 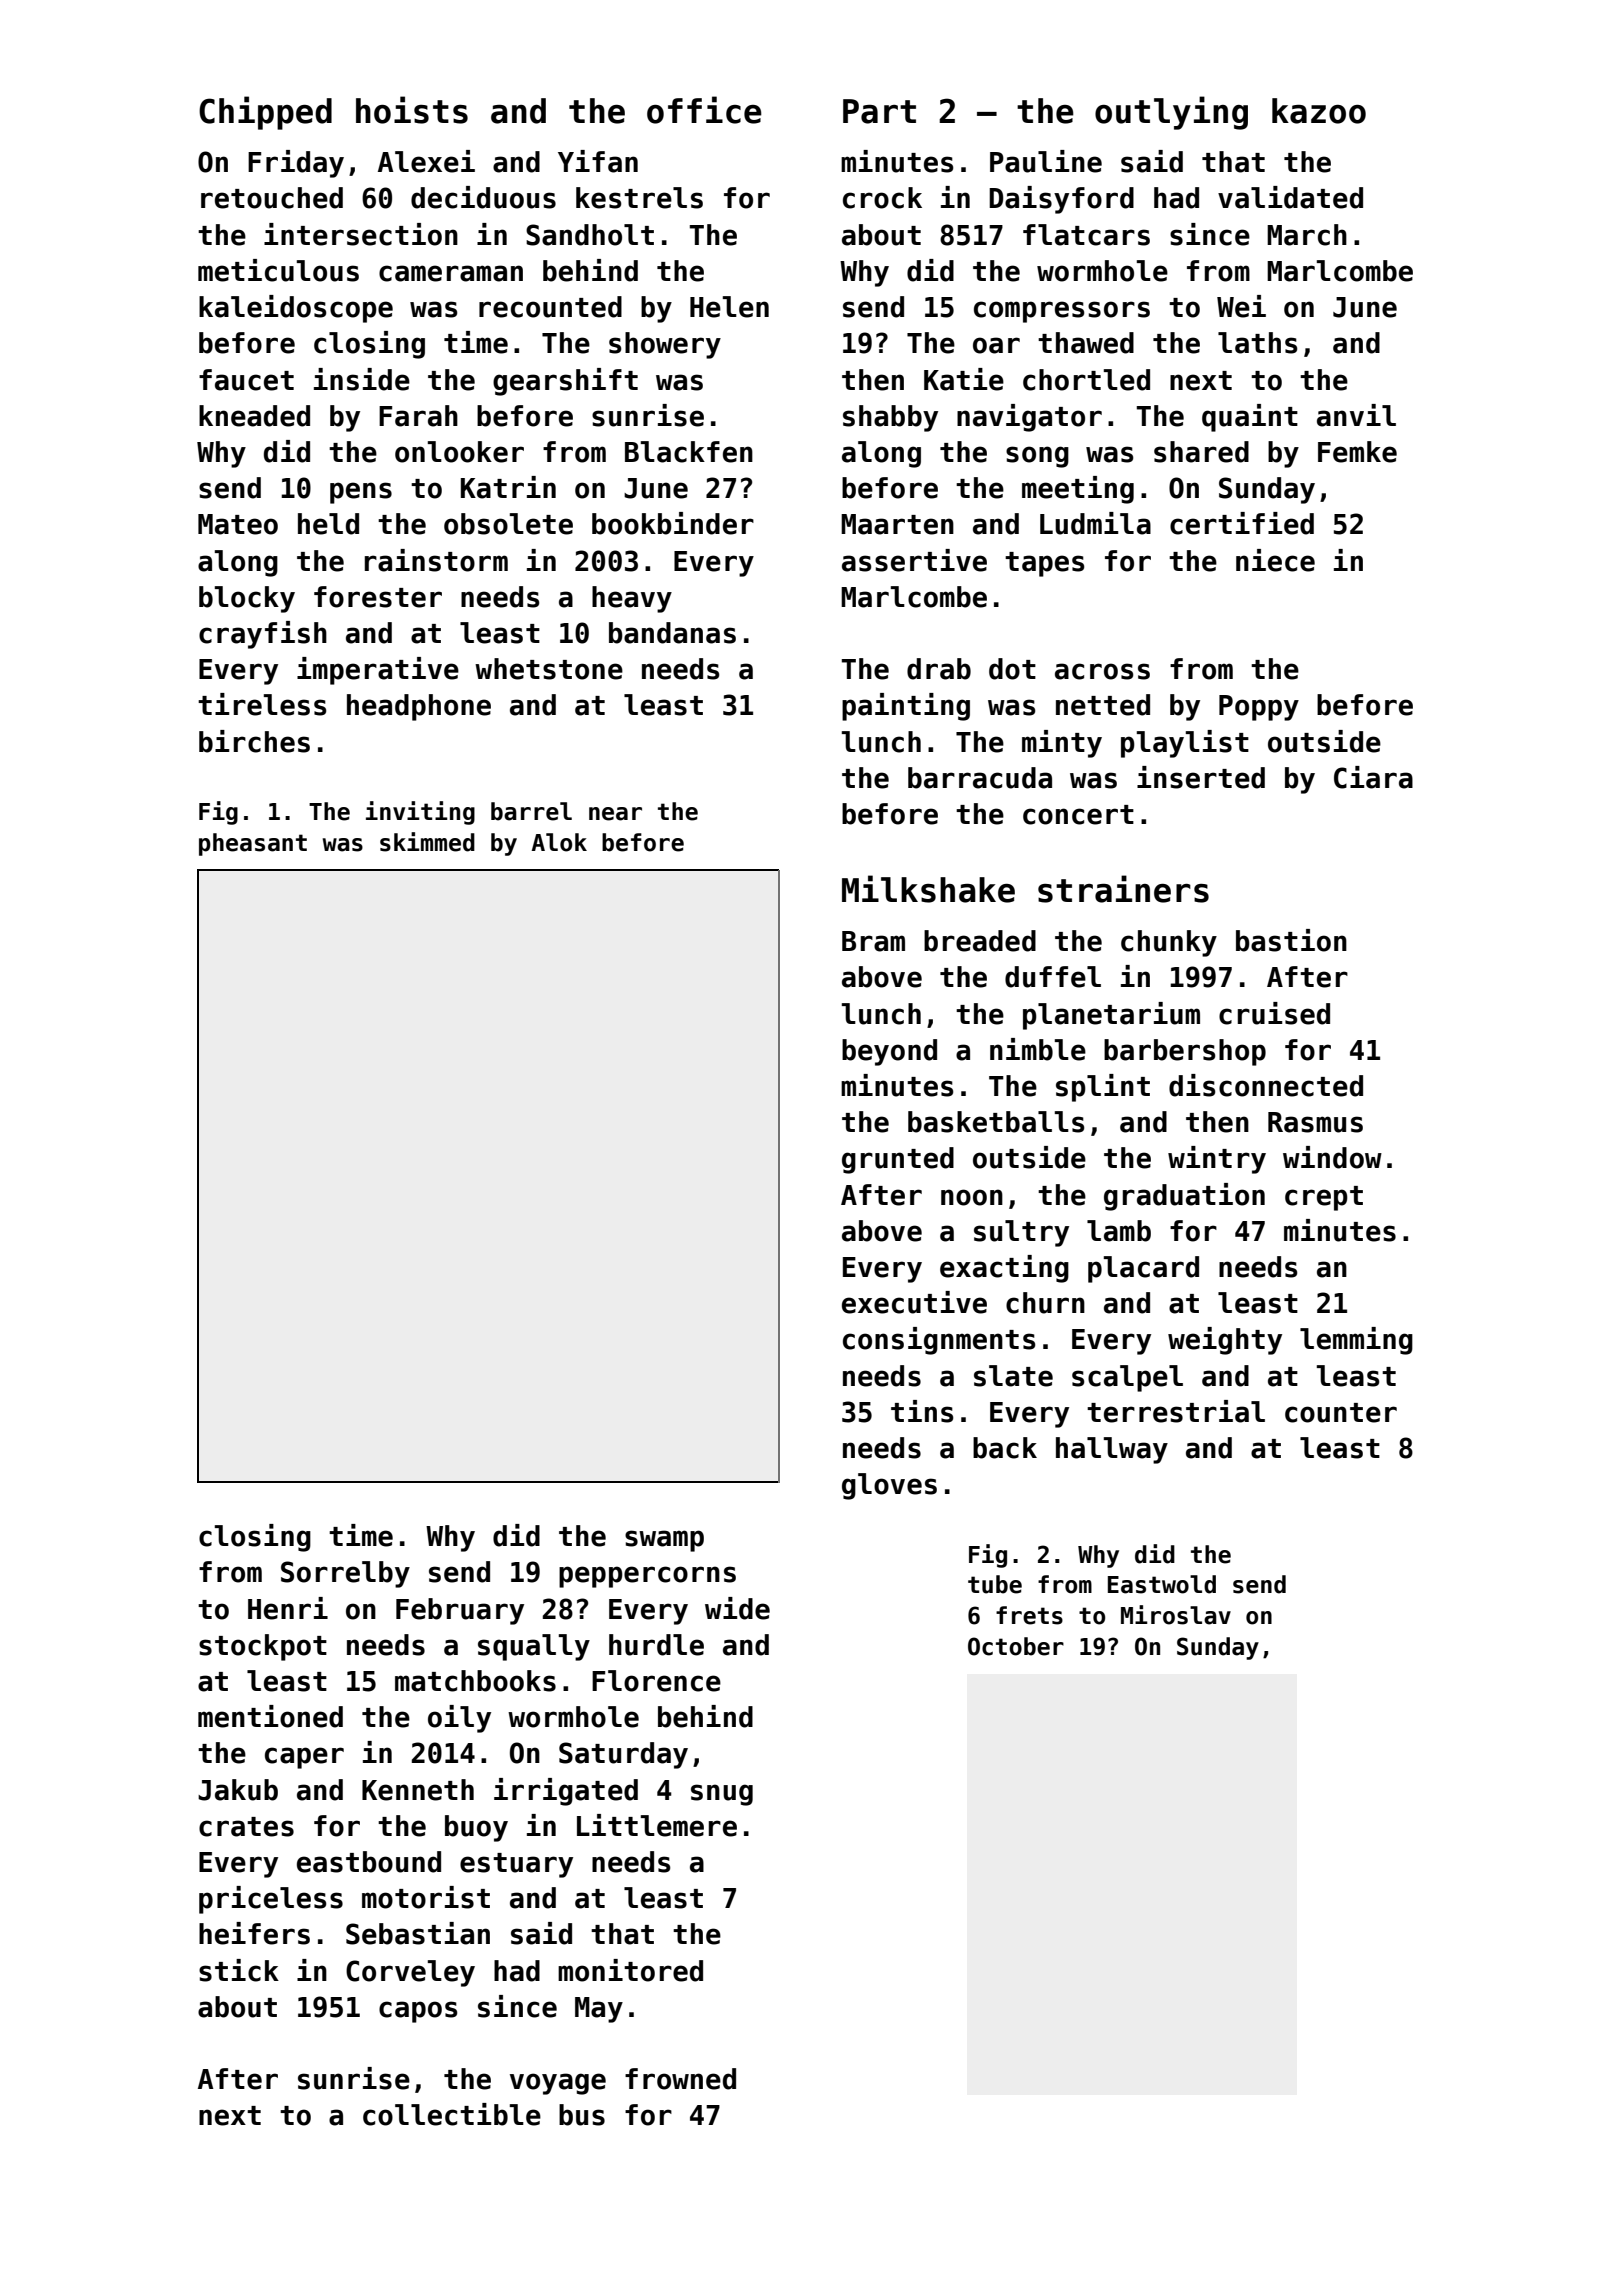 What do you see at coordinates (722, 1795) in the screenshot?
I see `snug` at bounding box center [722, 1795].
